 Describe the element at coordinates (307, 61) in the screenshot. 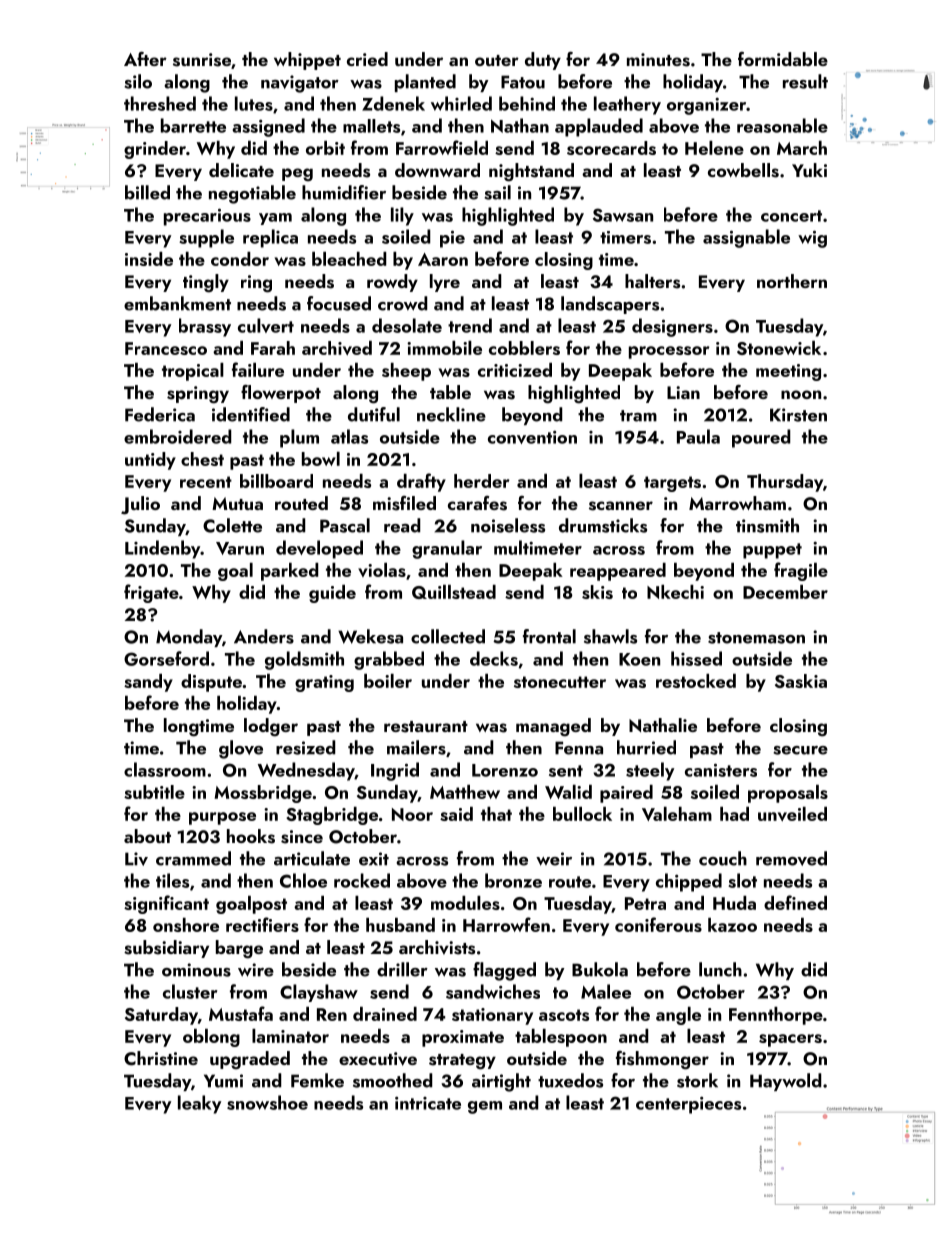

I see `whippet` at that location.
